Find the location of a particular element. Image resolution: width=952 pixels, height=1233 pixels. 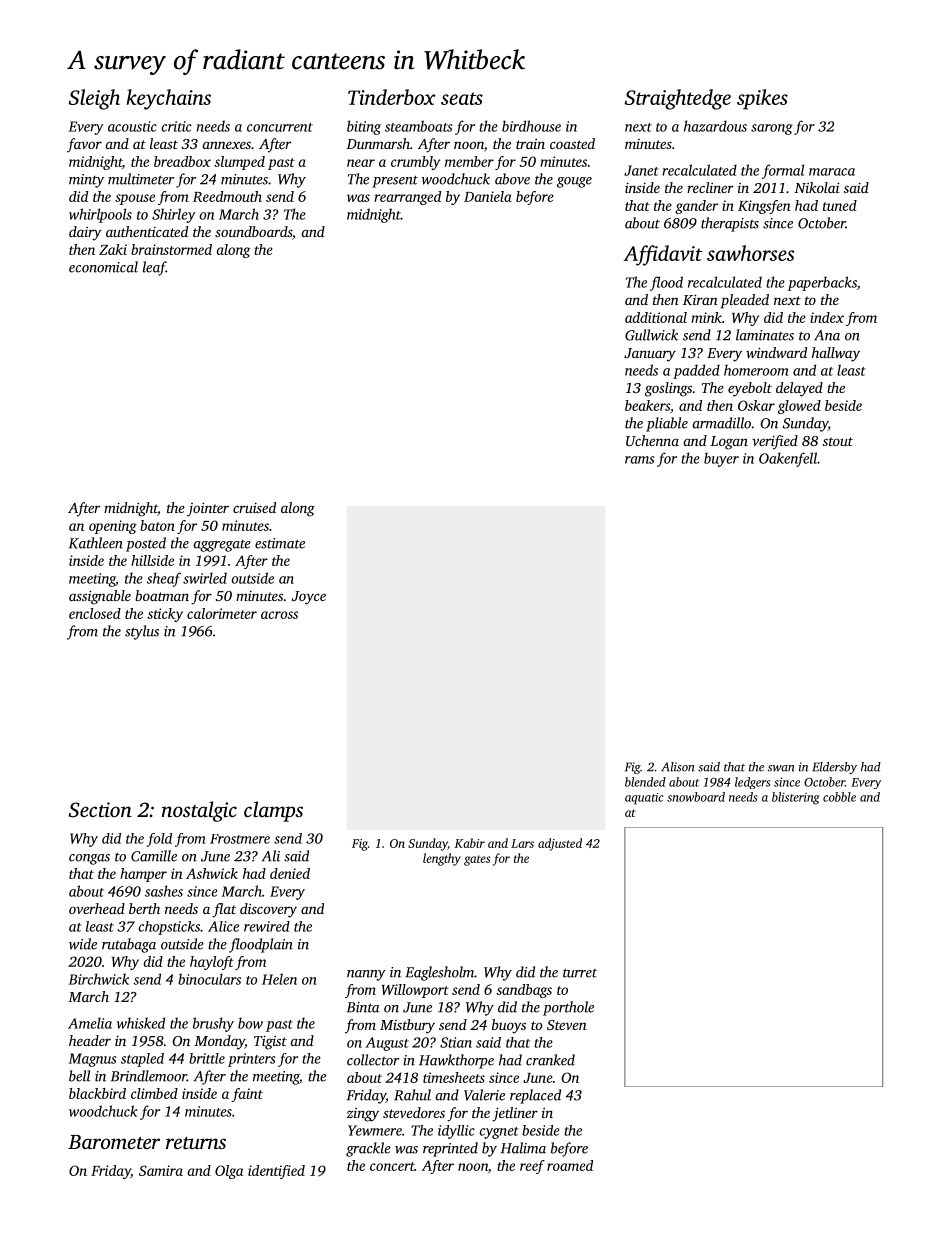

calorimeter is located at coordinates (222, 613).
